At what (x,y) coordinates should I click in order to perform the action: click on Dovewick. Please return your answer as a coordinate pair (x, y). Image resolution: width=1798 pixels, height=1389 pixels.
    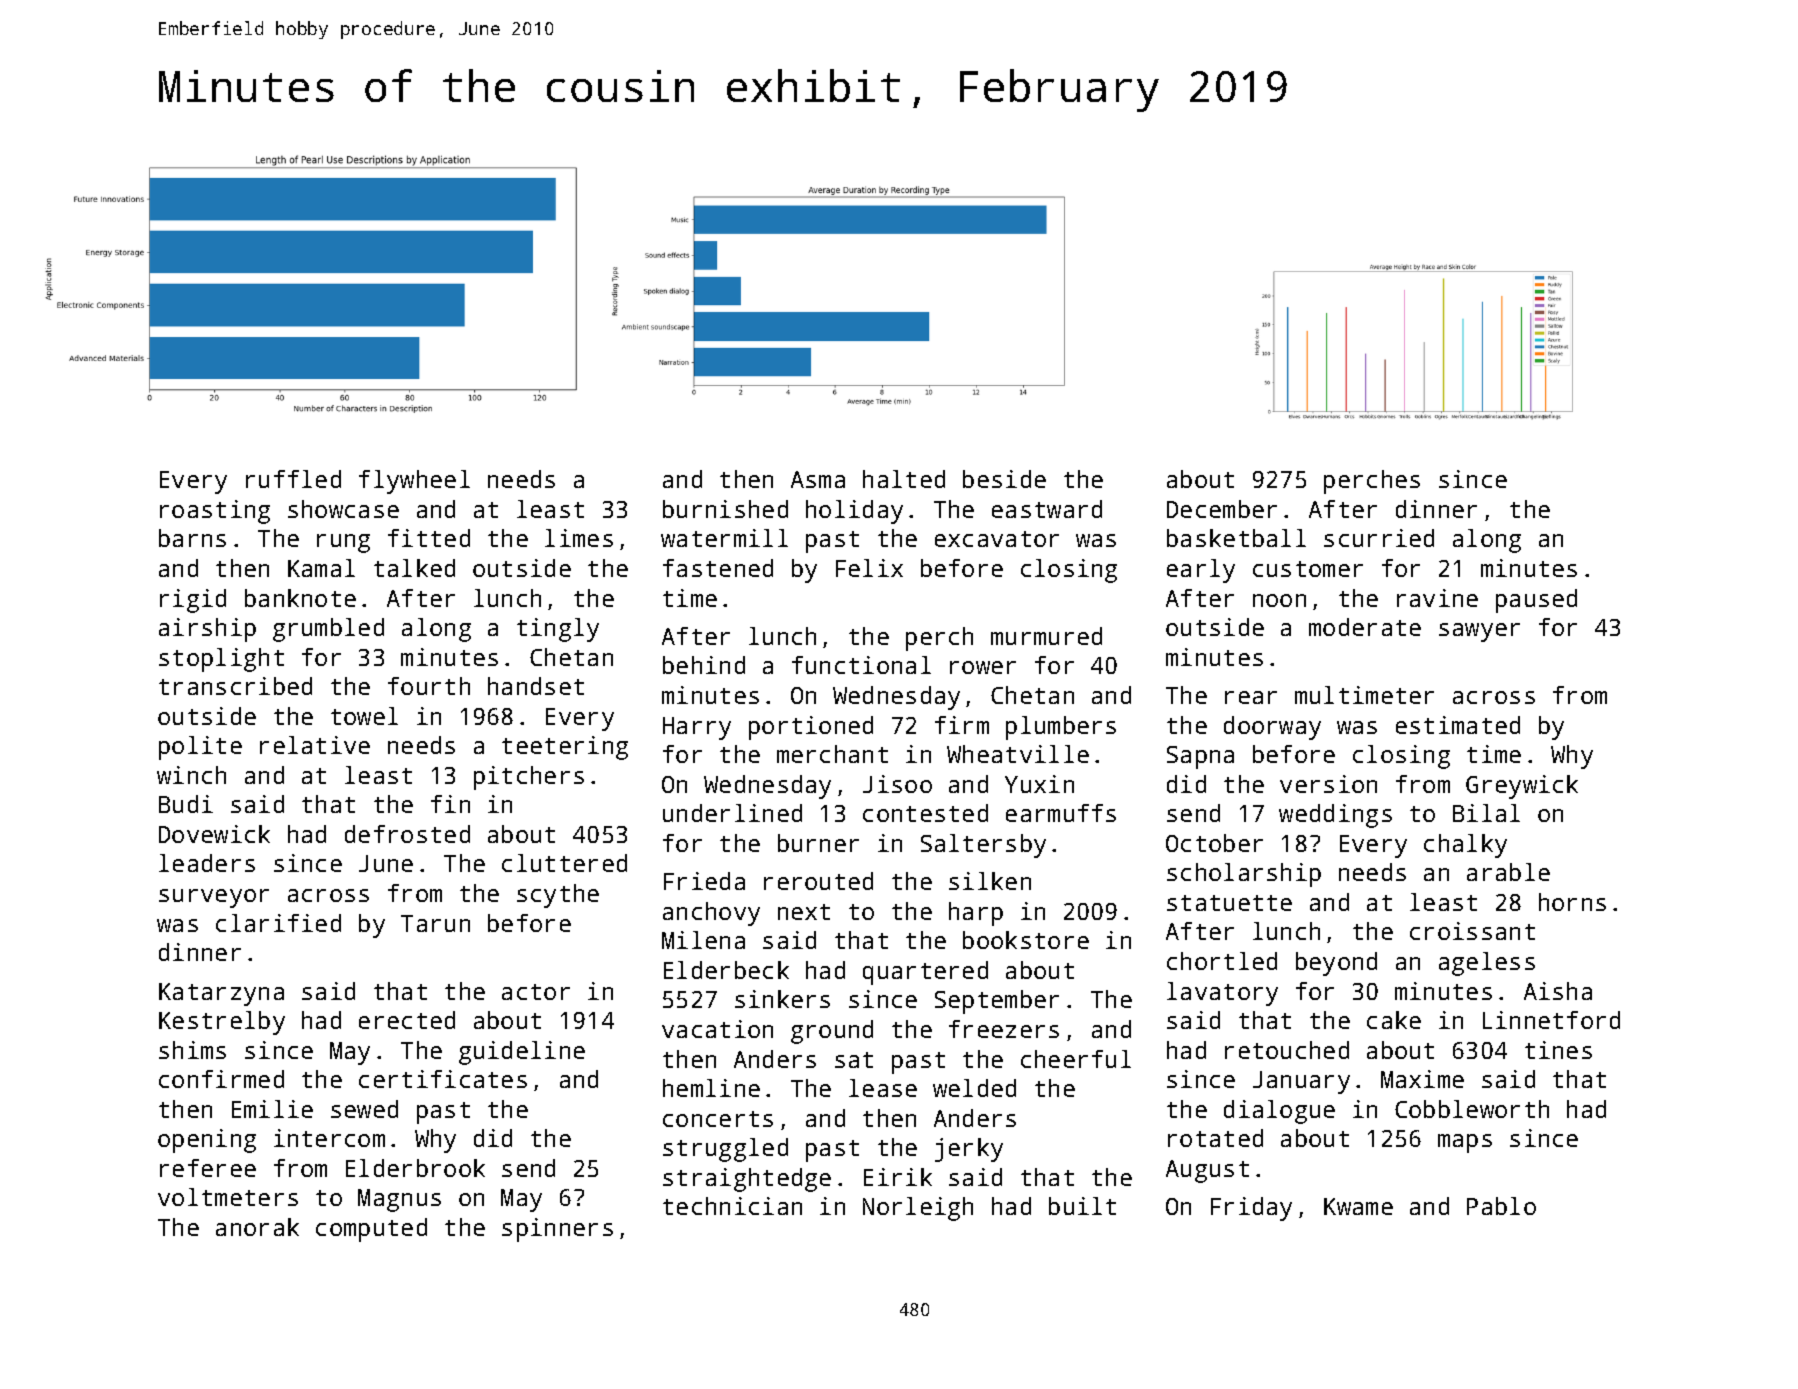
    Looking at the image, I should click on (214, 834).
